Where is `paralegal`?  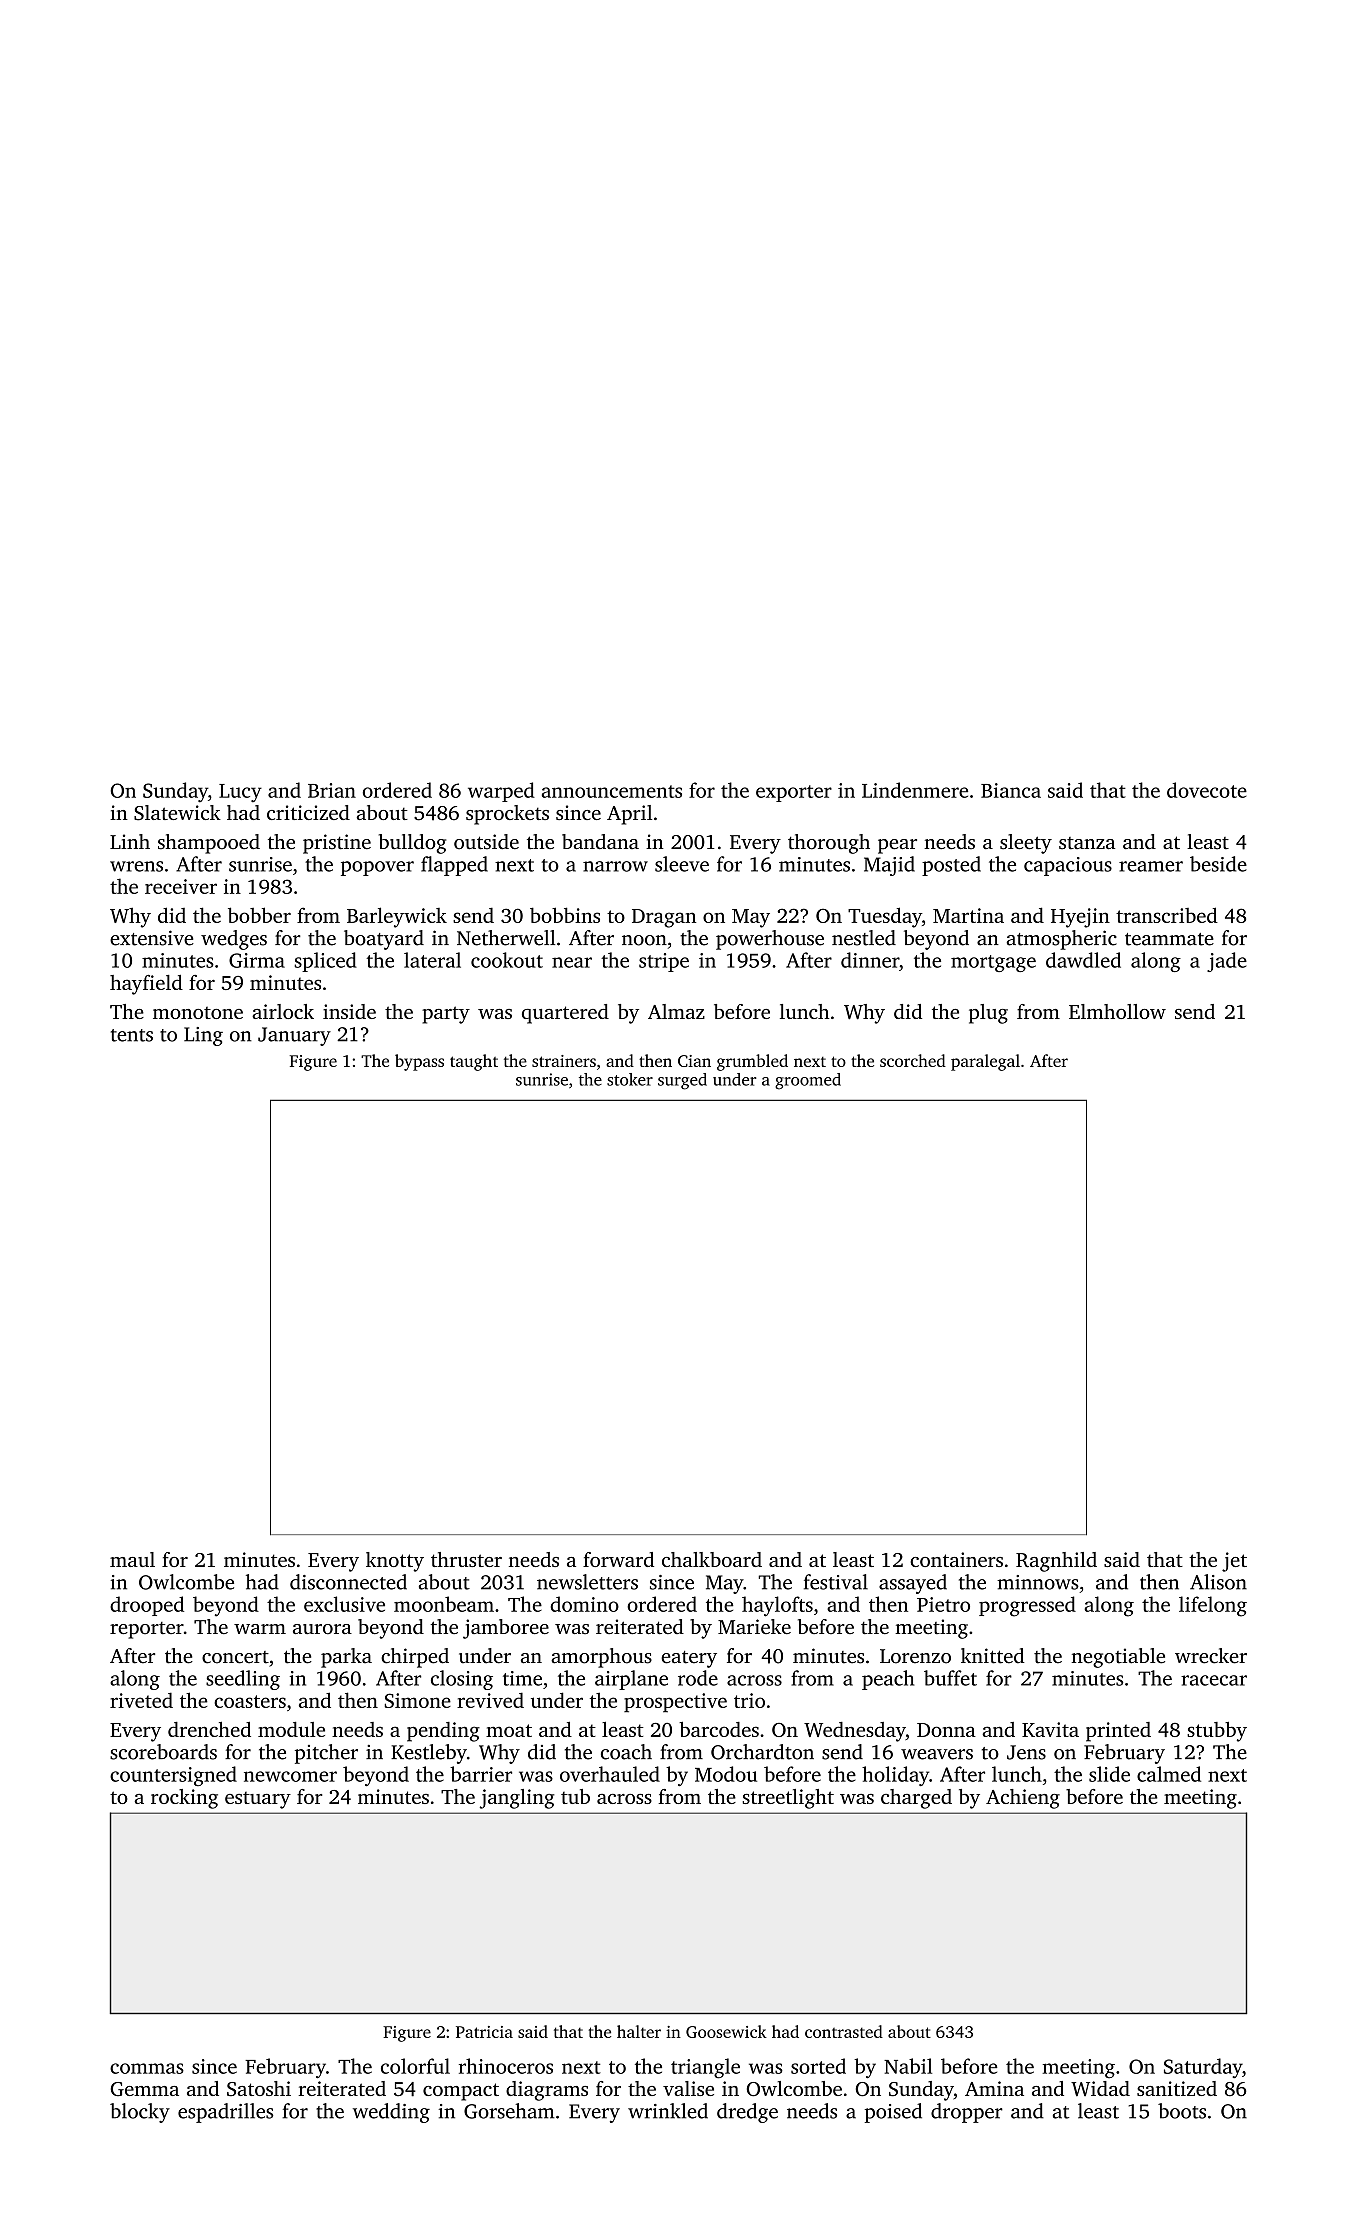
paralegal is located at coordinates (985, 1062).
